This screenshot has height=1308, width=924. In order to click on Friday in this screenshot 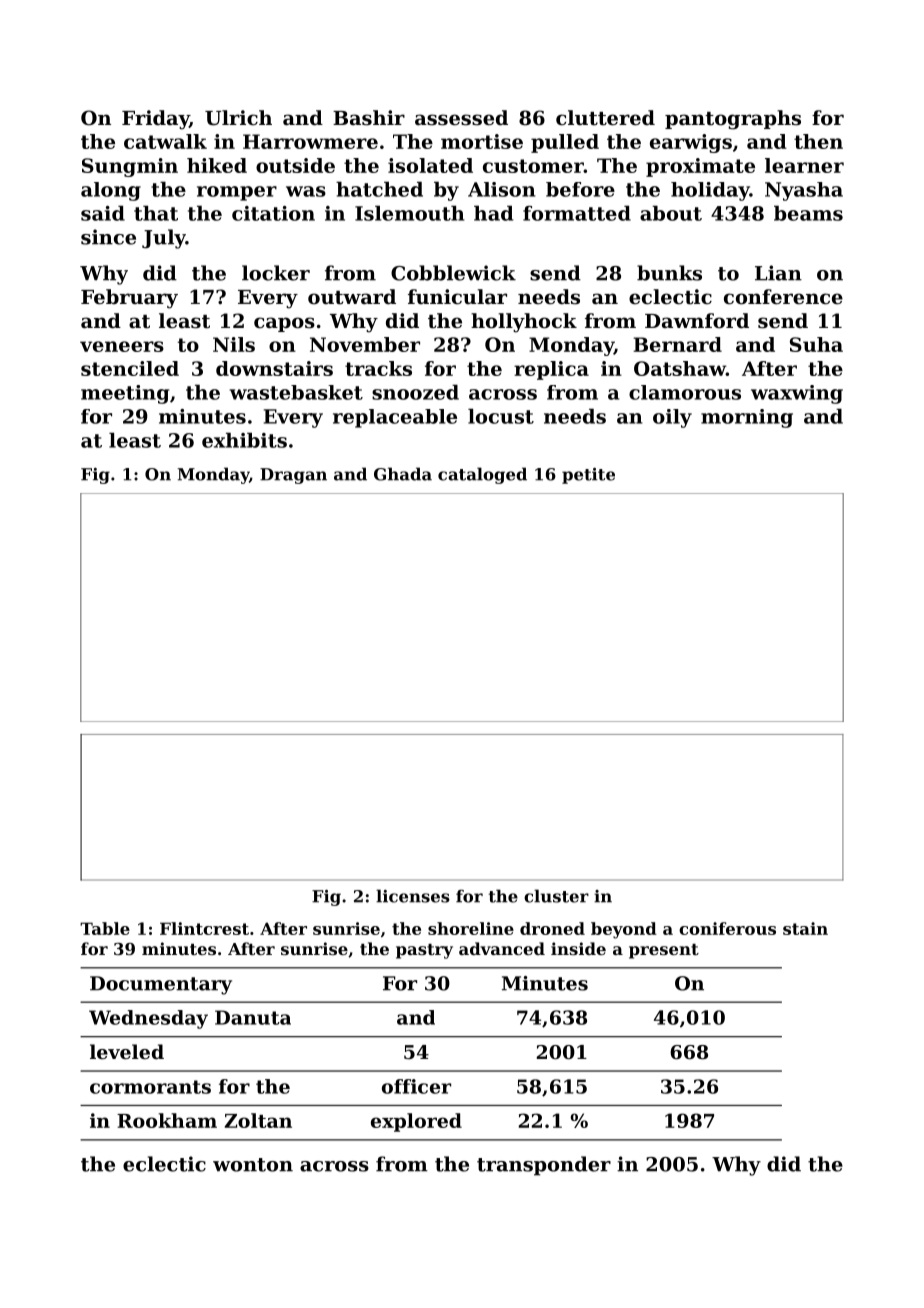, I will do `click(155, 120)`.
